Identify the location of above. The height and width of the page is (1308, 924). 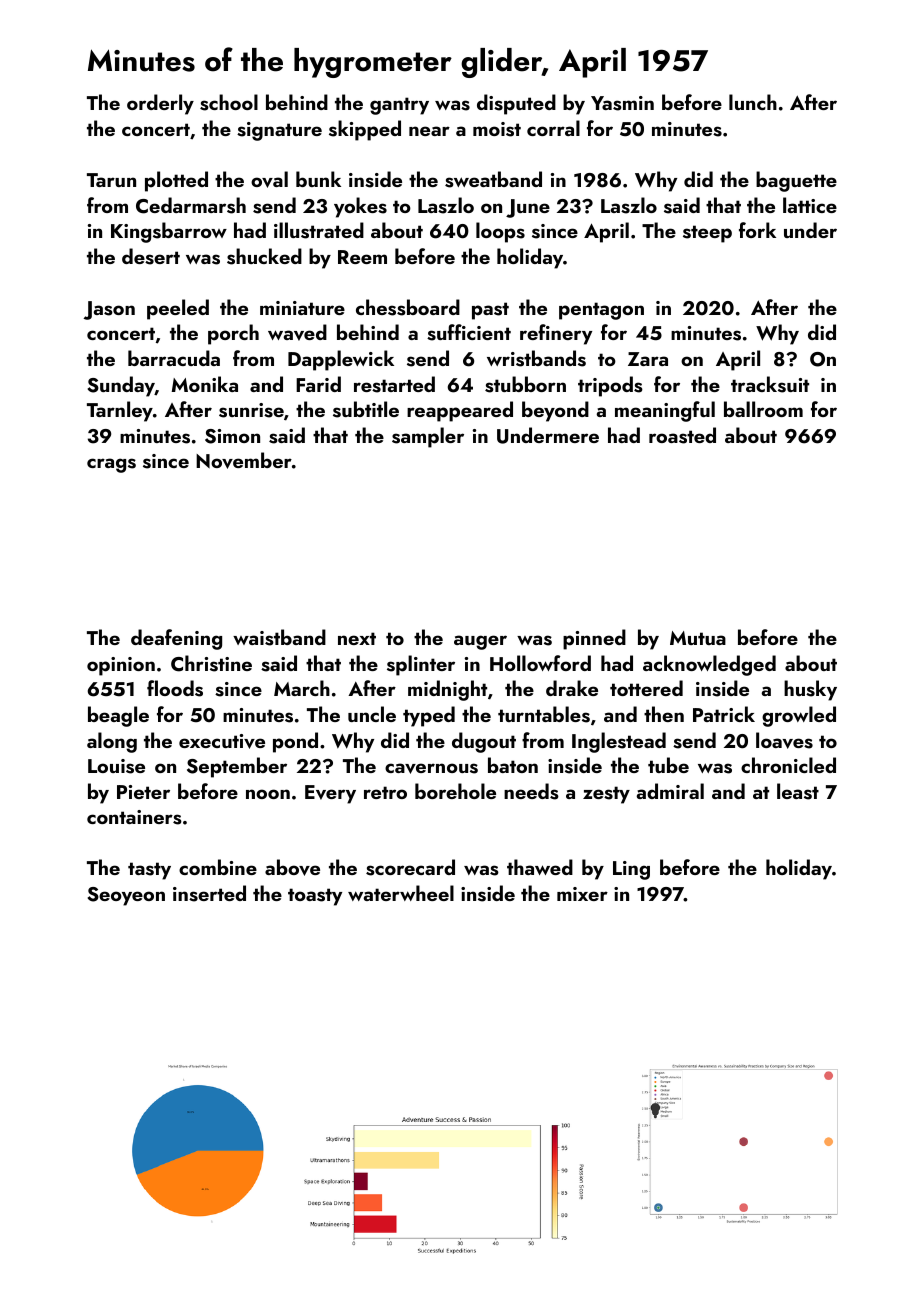
(292, 867).
